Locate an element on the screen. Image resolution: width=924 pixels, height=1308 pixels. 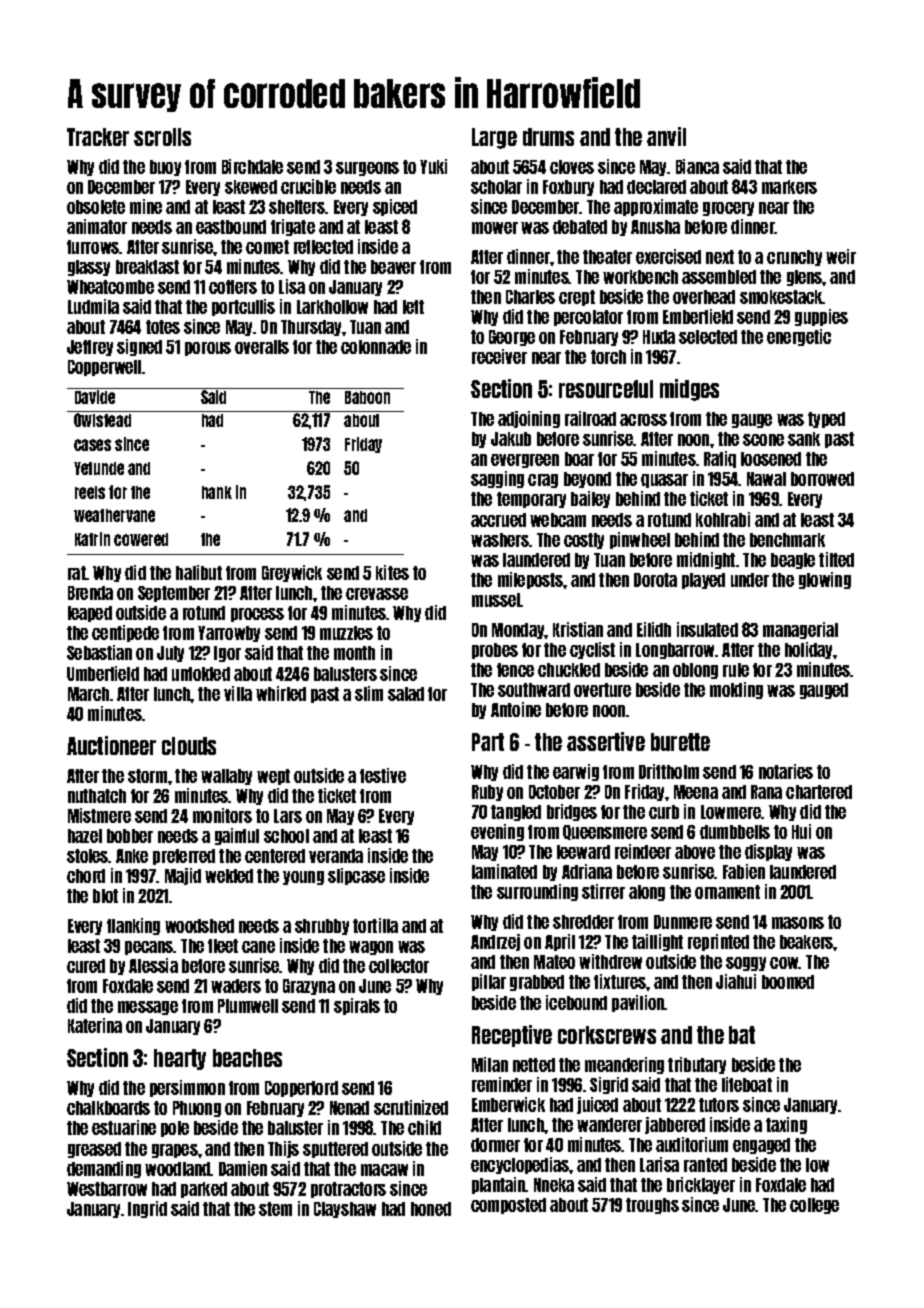
Westbarrow is located at coordinates (107, 1189).
